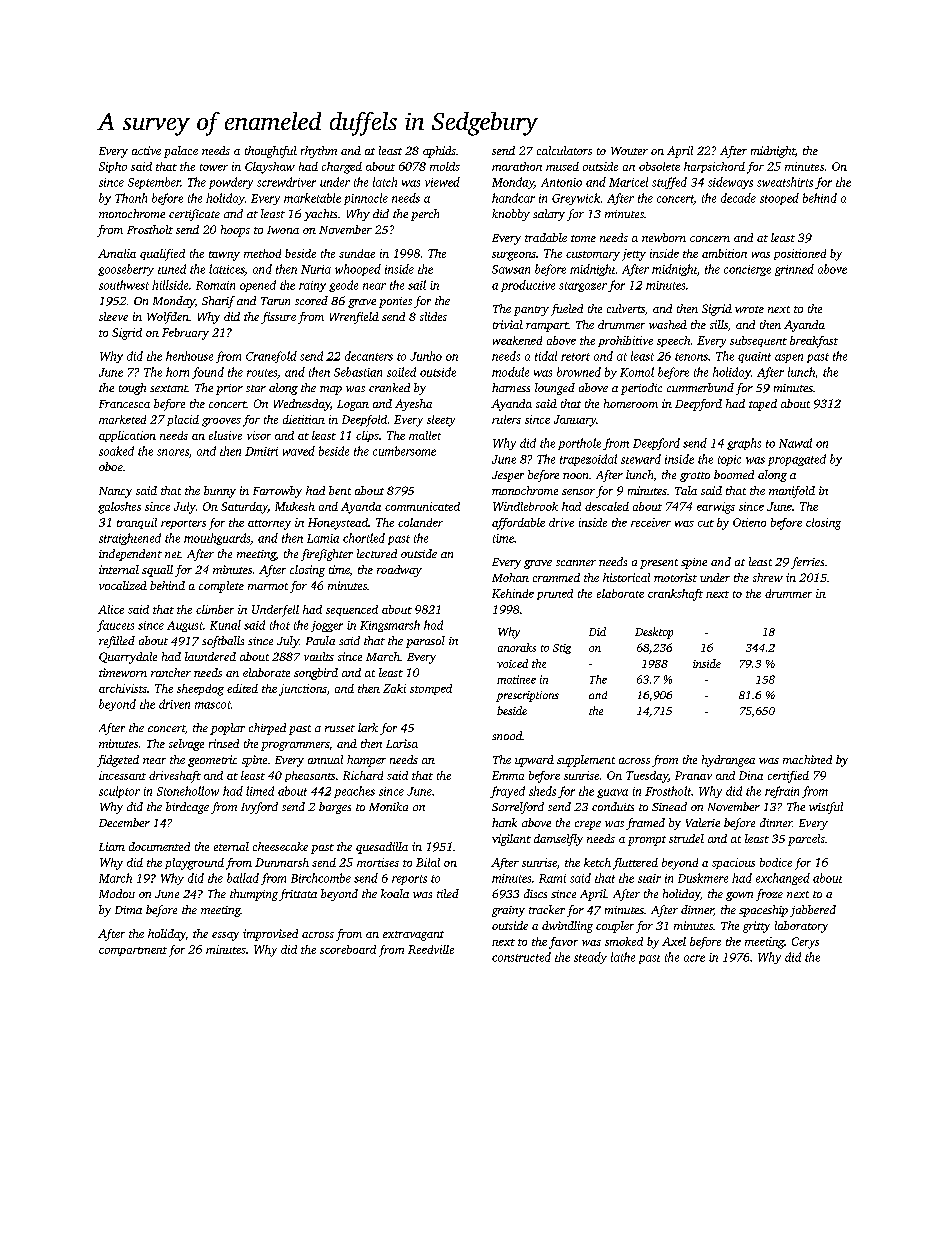  What do you see at coordinates (404, 451) in the page?
I see `cumbersome` at bounding box center [404, 451].
